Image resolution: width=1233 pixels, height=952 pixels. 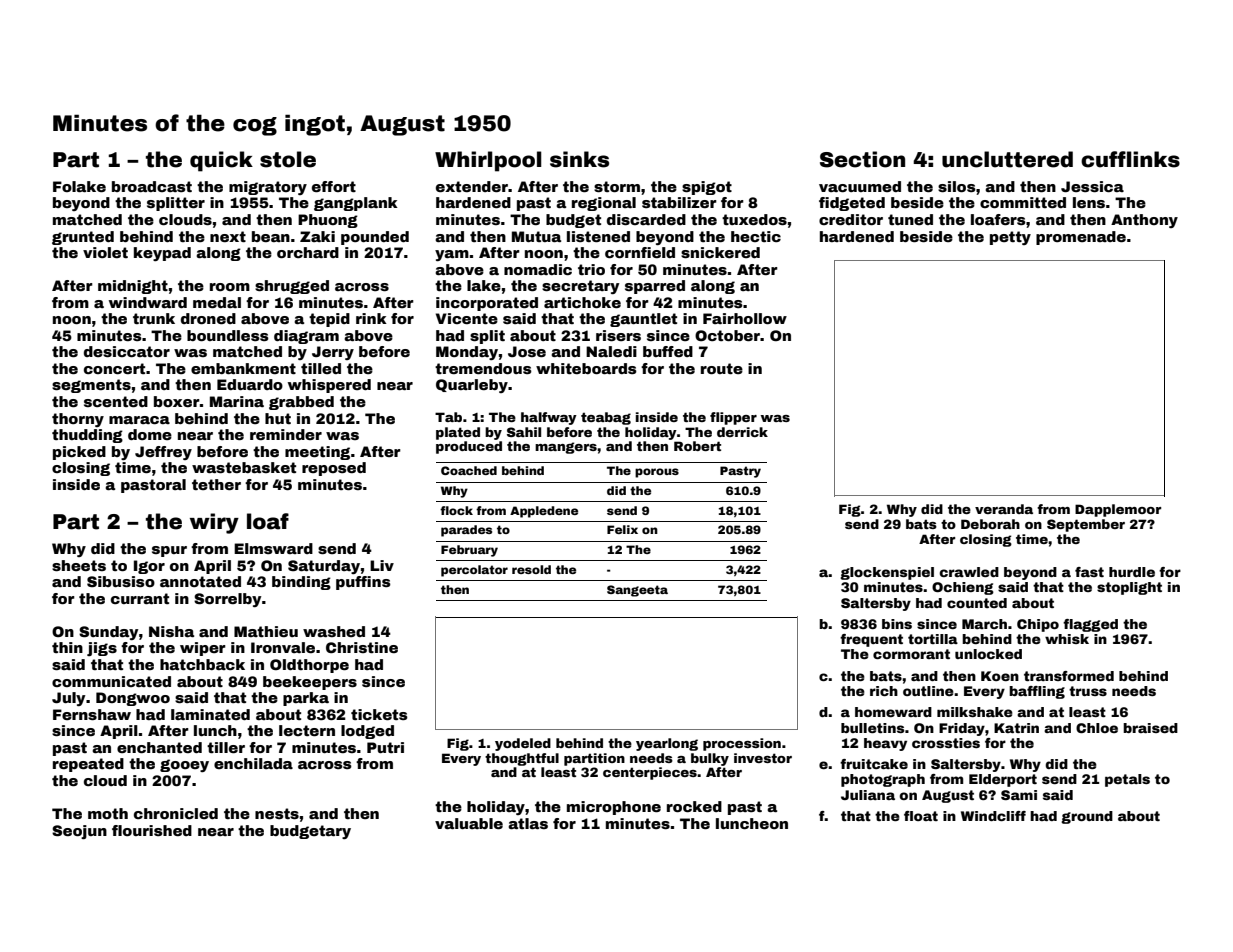 What do you see at coordinates (216, 484) in the screenshot?
I see `tether` at bounding box center [216, 484].
